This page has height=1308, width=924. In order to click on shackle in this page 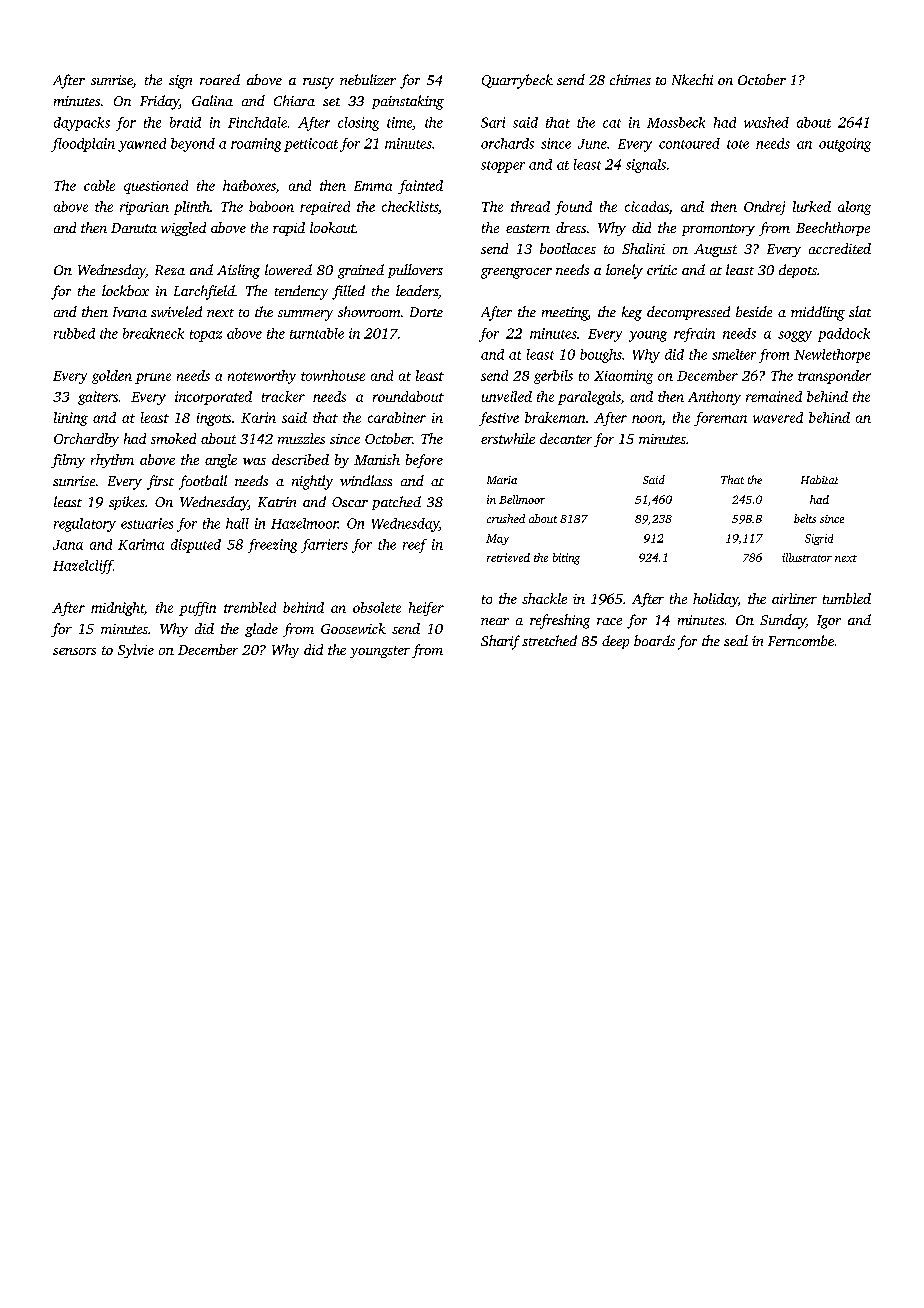, I will do `click(544, 598)`.
